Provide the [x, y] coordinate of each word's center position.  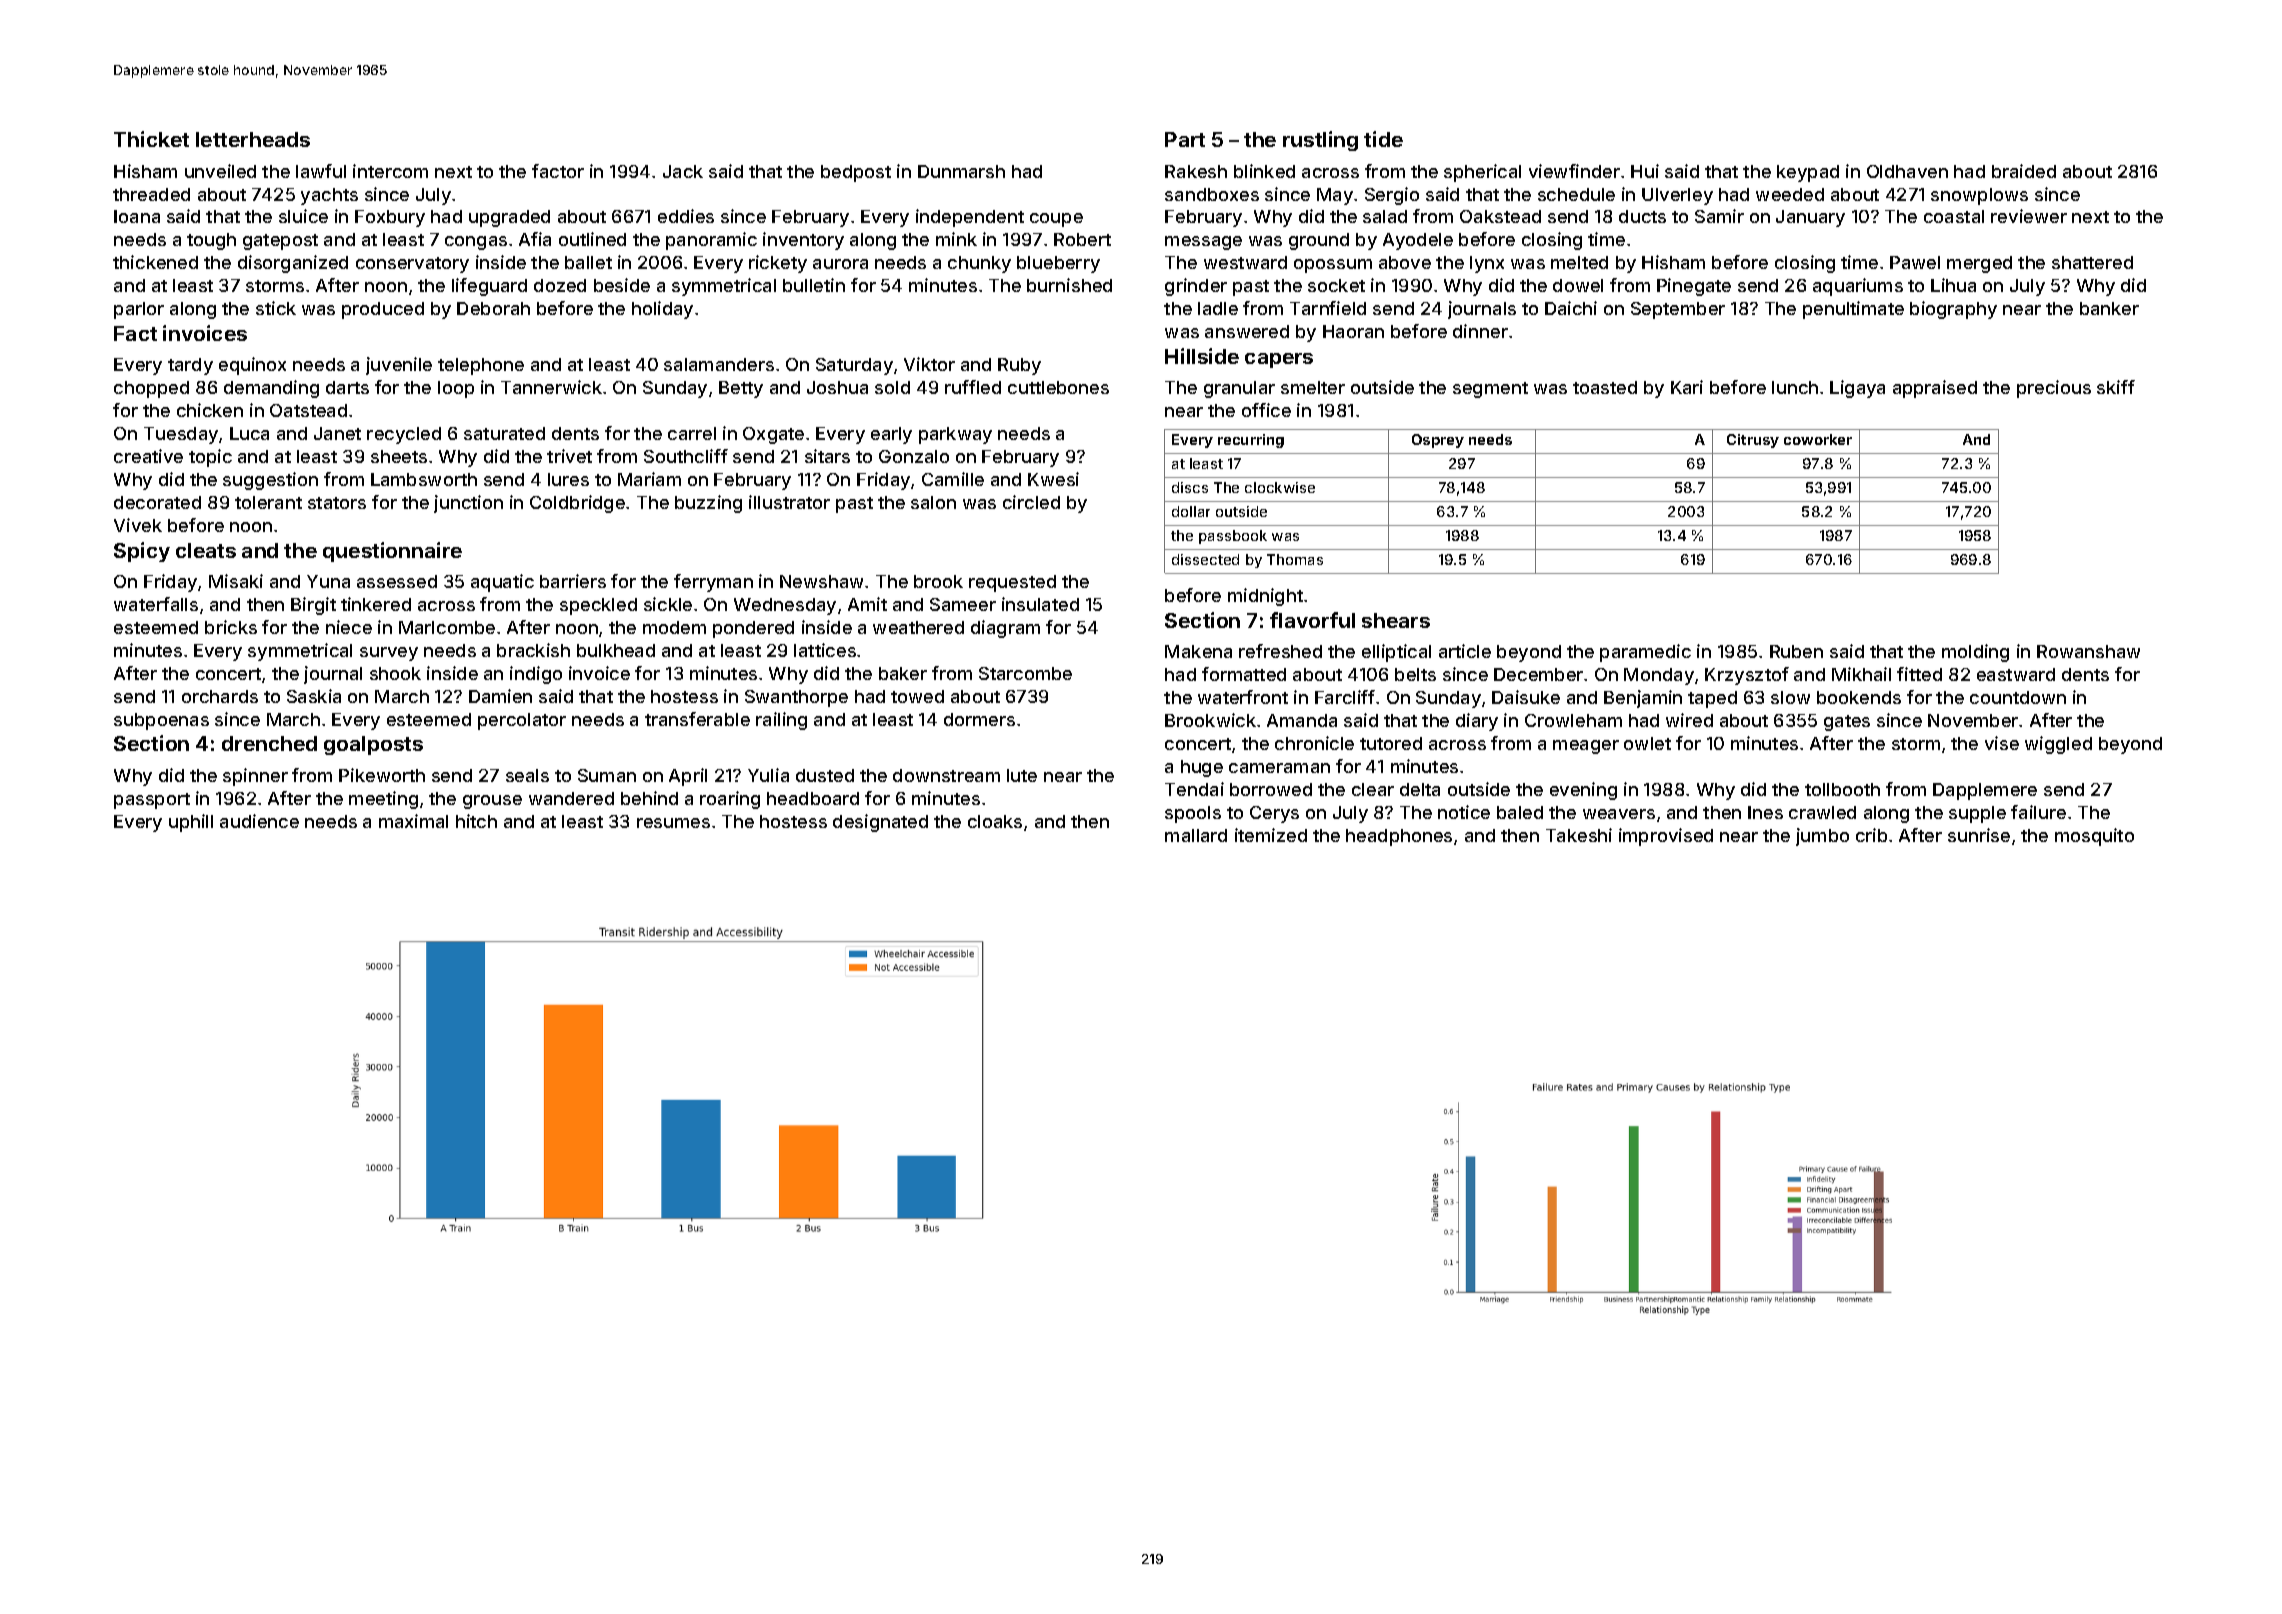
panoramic [711, 241]
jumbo [1822, 837]
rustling [1320, 141]
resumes [673, 823]
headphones [1399, 837]
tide [1383, 139]
